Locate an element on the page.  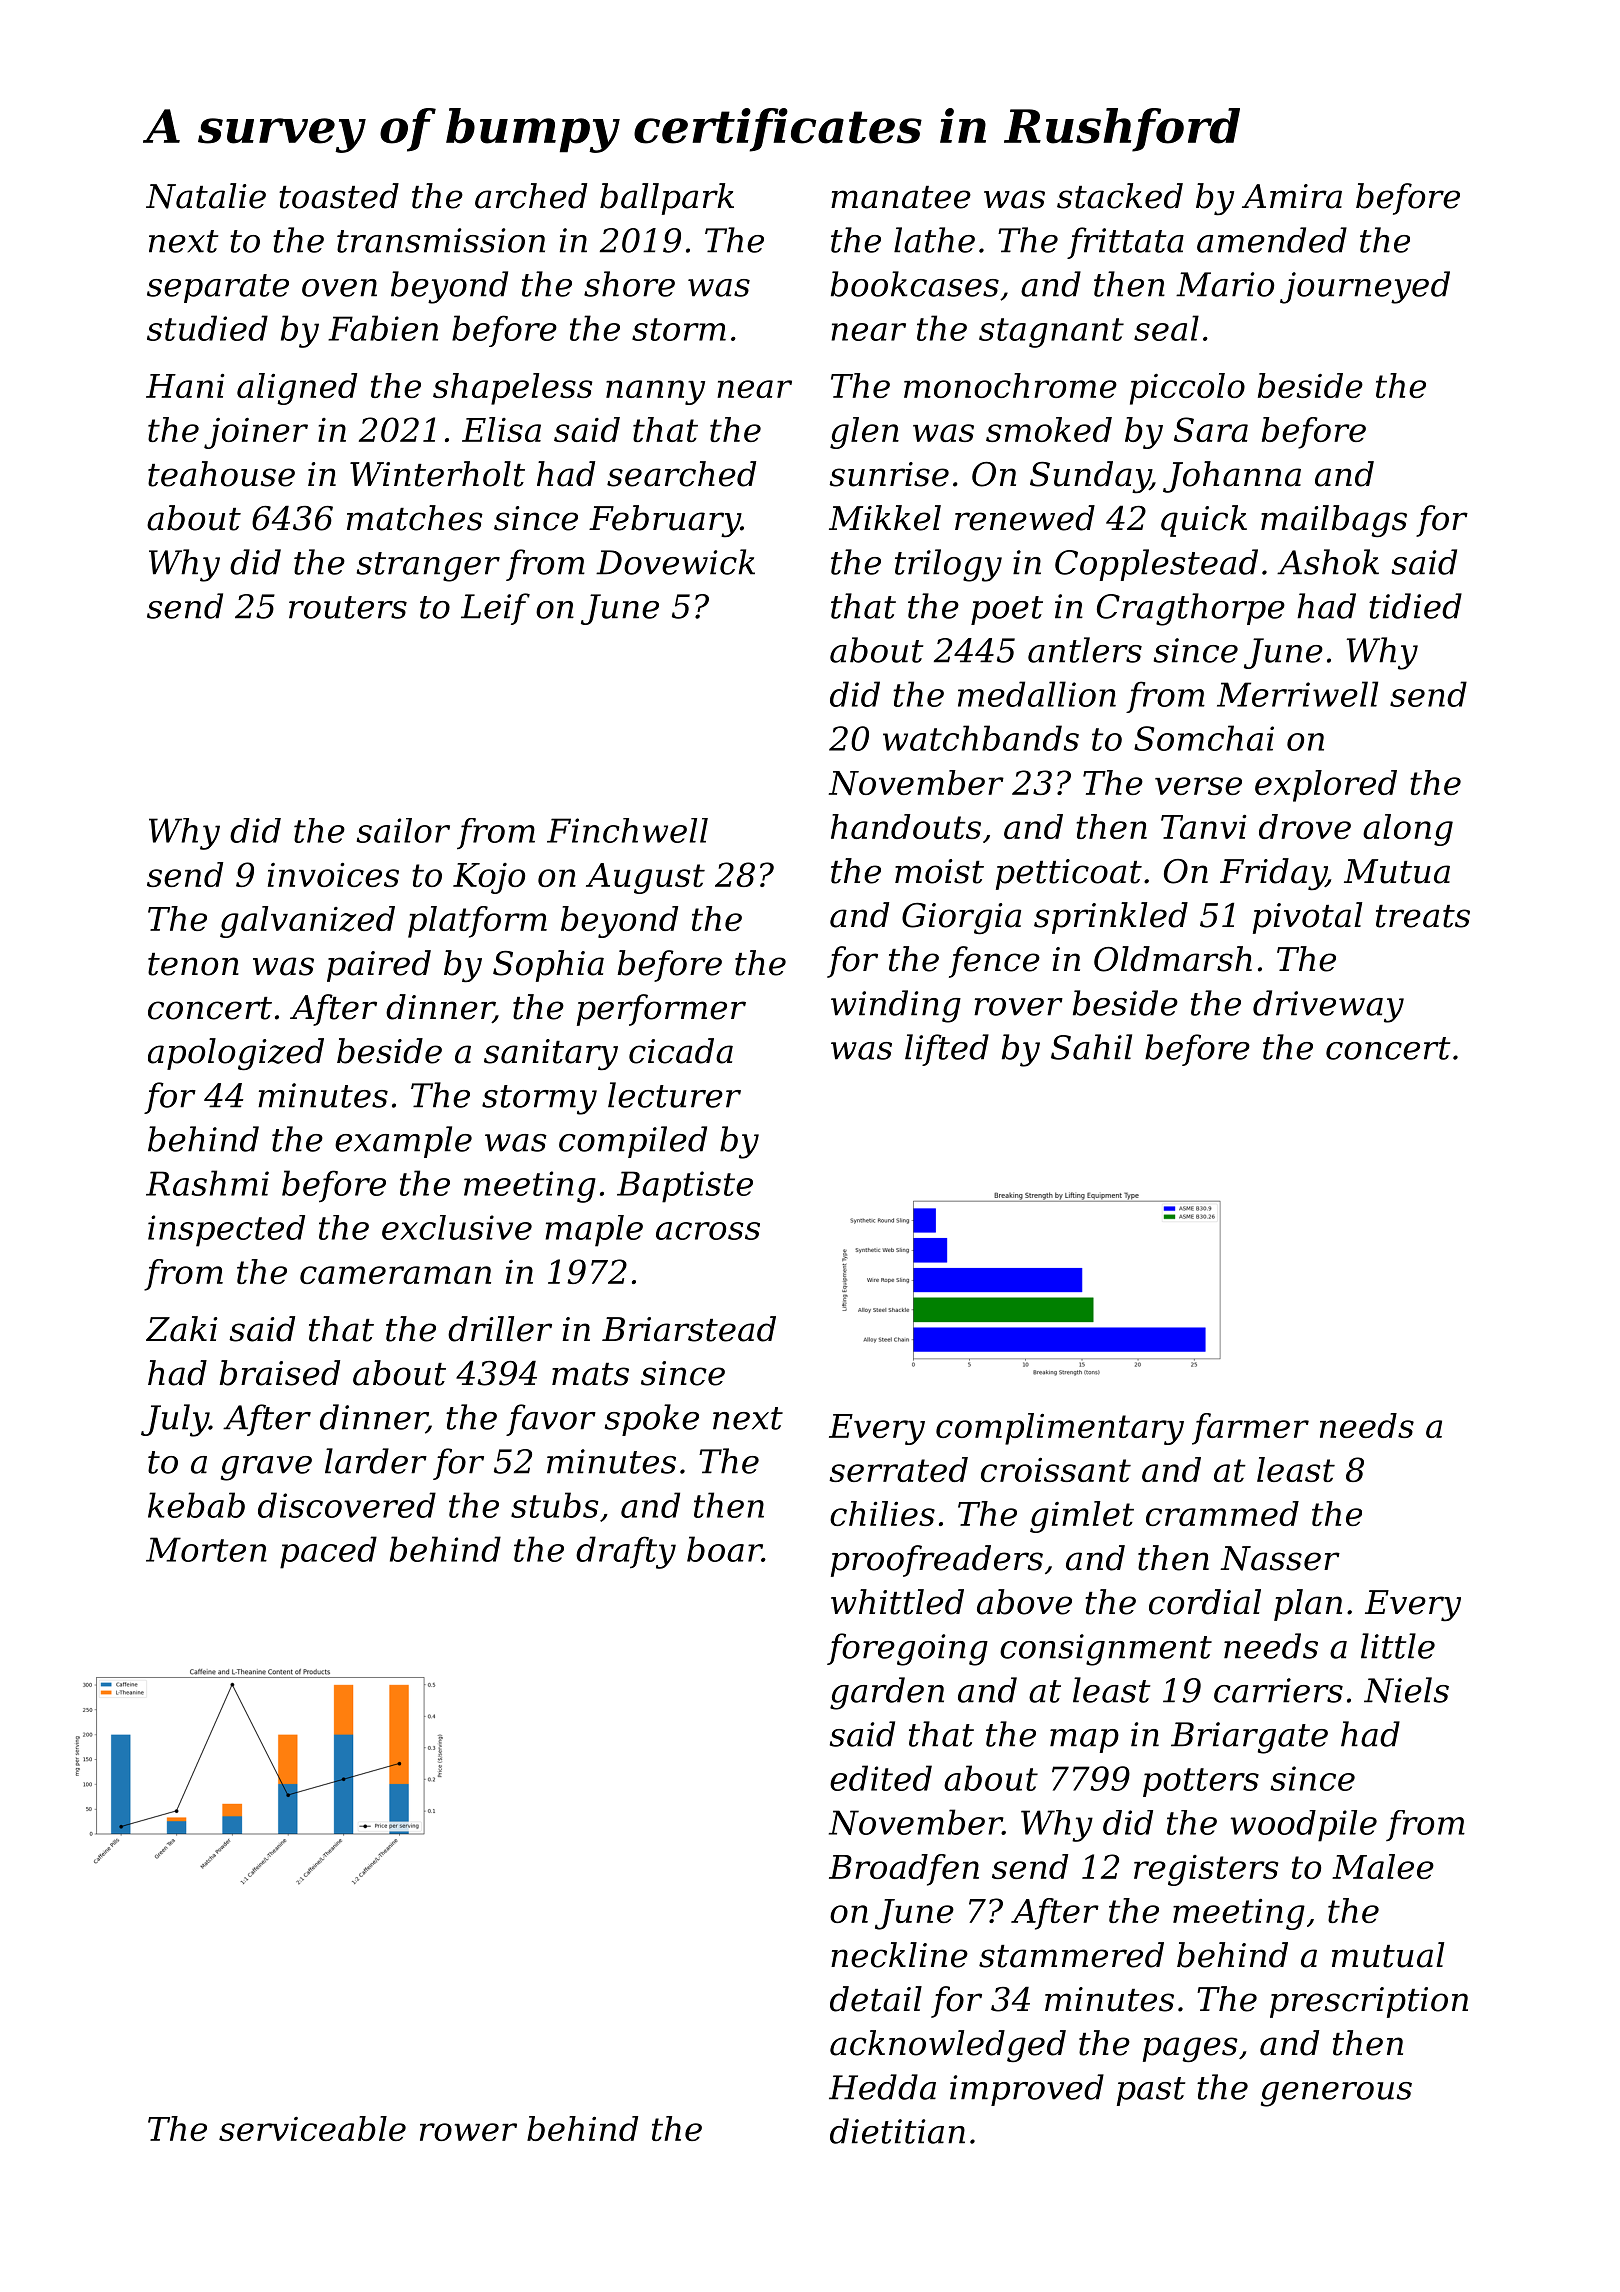
serviceable is located at coordinates (312, 2128).
